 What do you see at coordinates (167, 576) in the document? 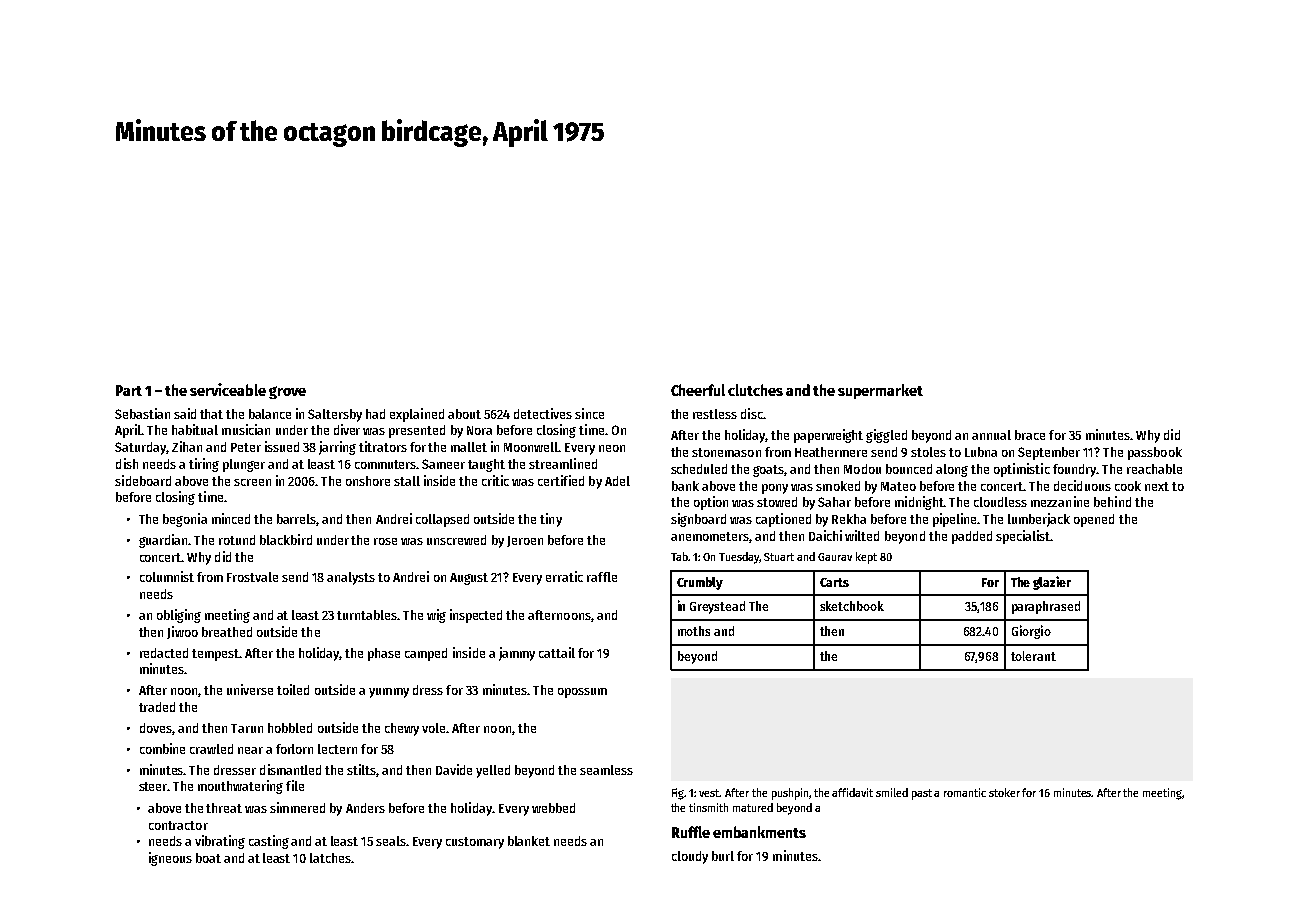
I see `columnist` at bounding box center [167, 576].
